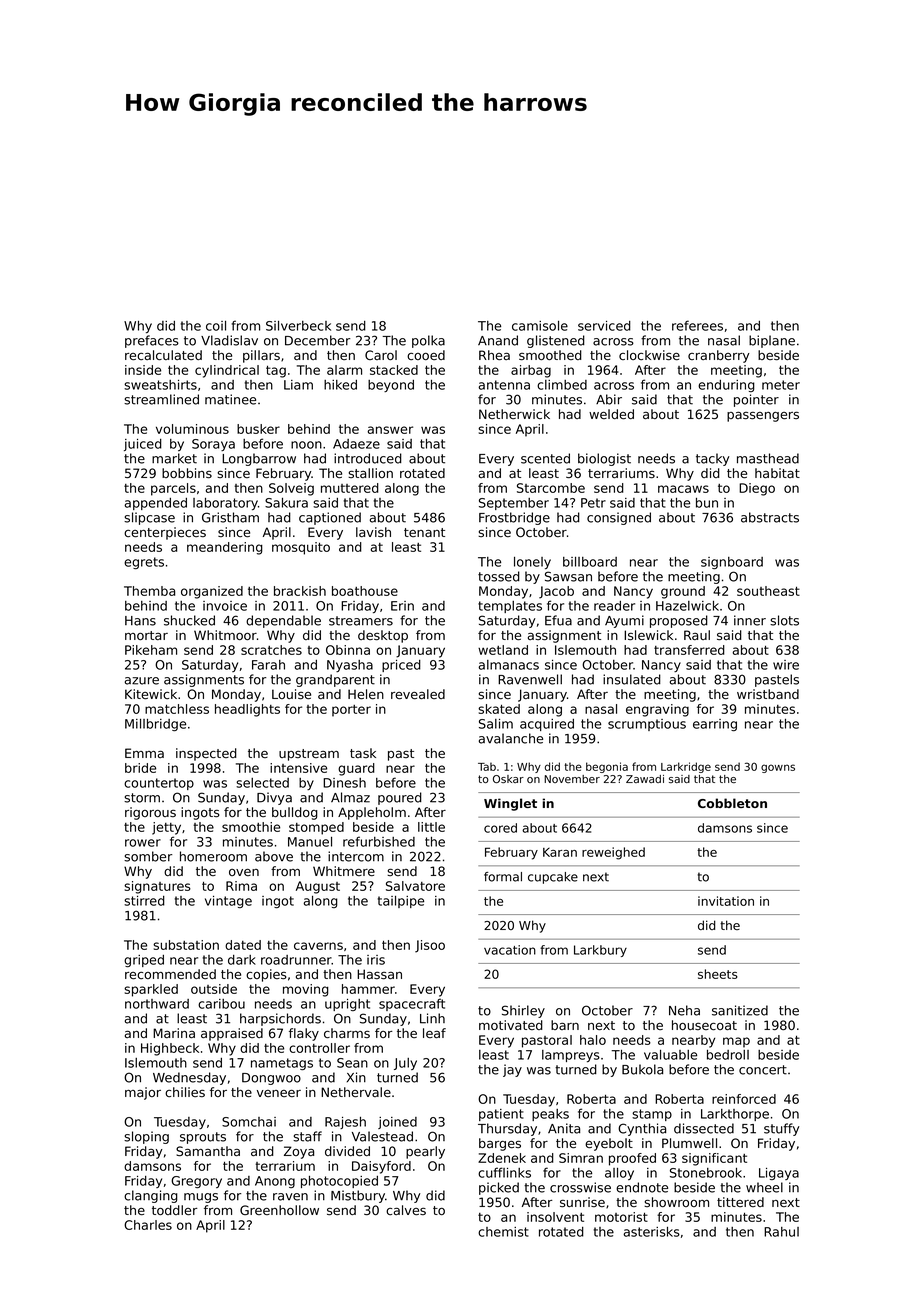  I want to click on Zawadi, so click(645, 779).
